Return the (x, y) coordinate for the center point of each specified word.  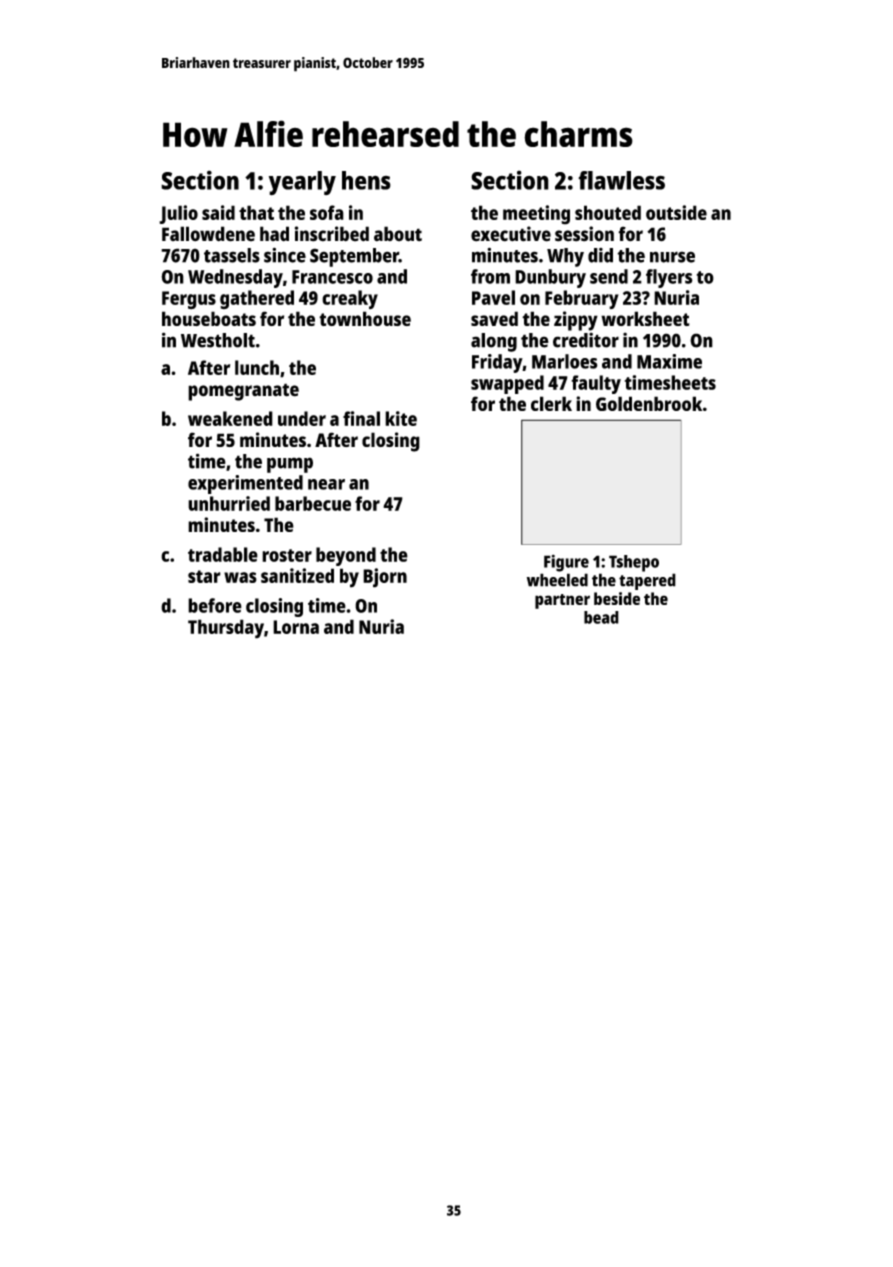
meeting (536, 215)
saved (494, 318)
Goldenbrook (649, 403)
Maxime (669, 361)
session (584, 234)
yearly (302, 183)
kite (401, 418)
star (204, 576)
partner (562, 601)
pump (290, 465)
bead (601, 617)
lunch (257, 367)
